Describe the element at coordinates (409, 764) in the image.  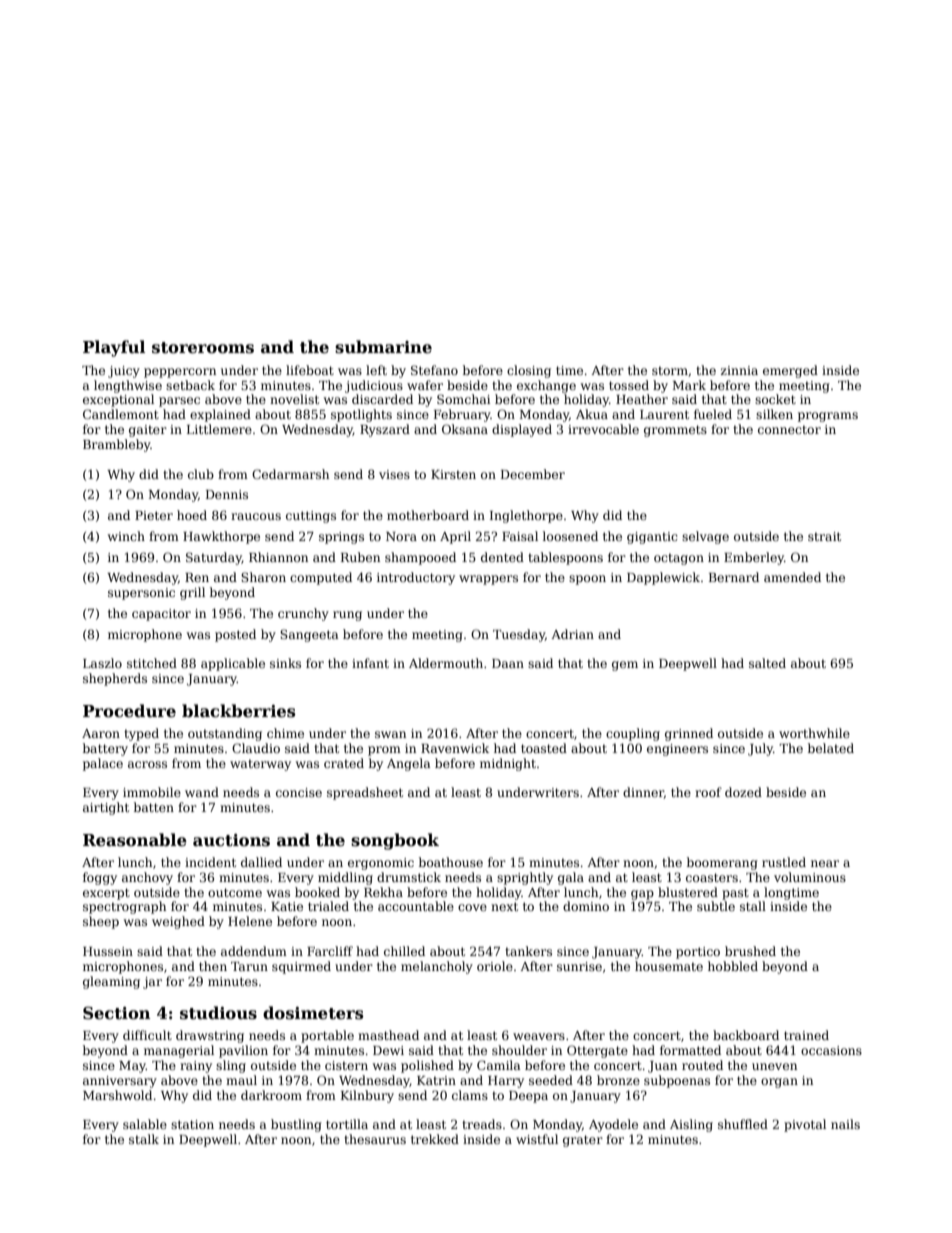
I see `Angela` at that location.
